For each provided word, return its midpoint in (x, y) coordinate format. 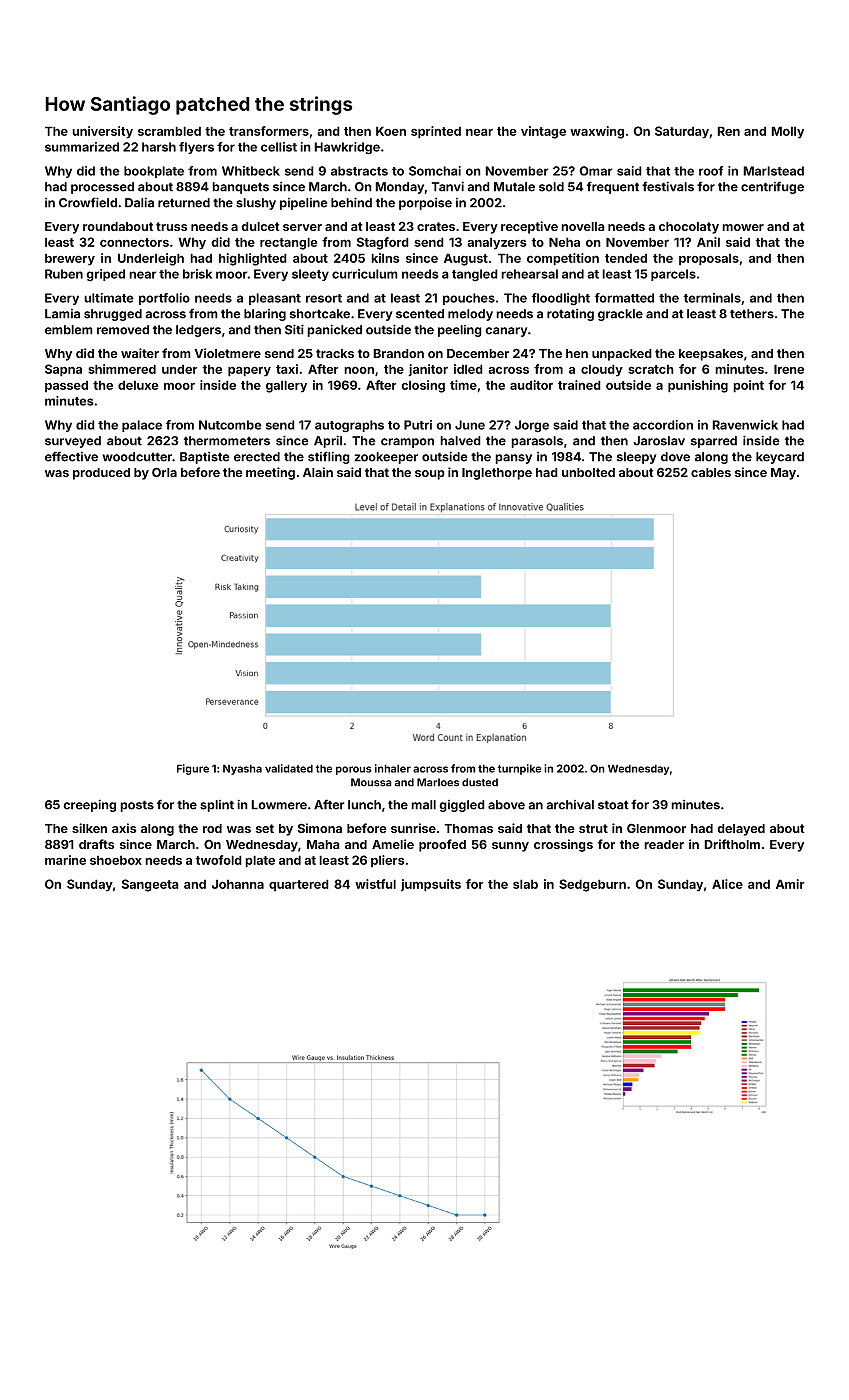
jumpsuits (431, 885)
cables (711, 472)
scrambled (169, 131)
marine (65, 860)
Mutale (514, 187)
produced (101, 474)
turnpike (520, 769)
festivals (668, 186)
